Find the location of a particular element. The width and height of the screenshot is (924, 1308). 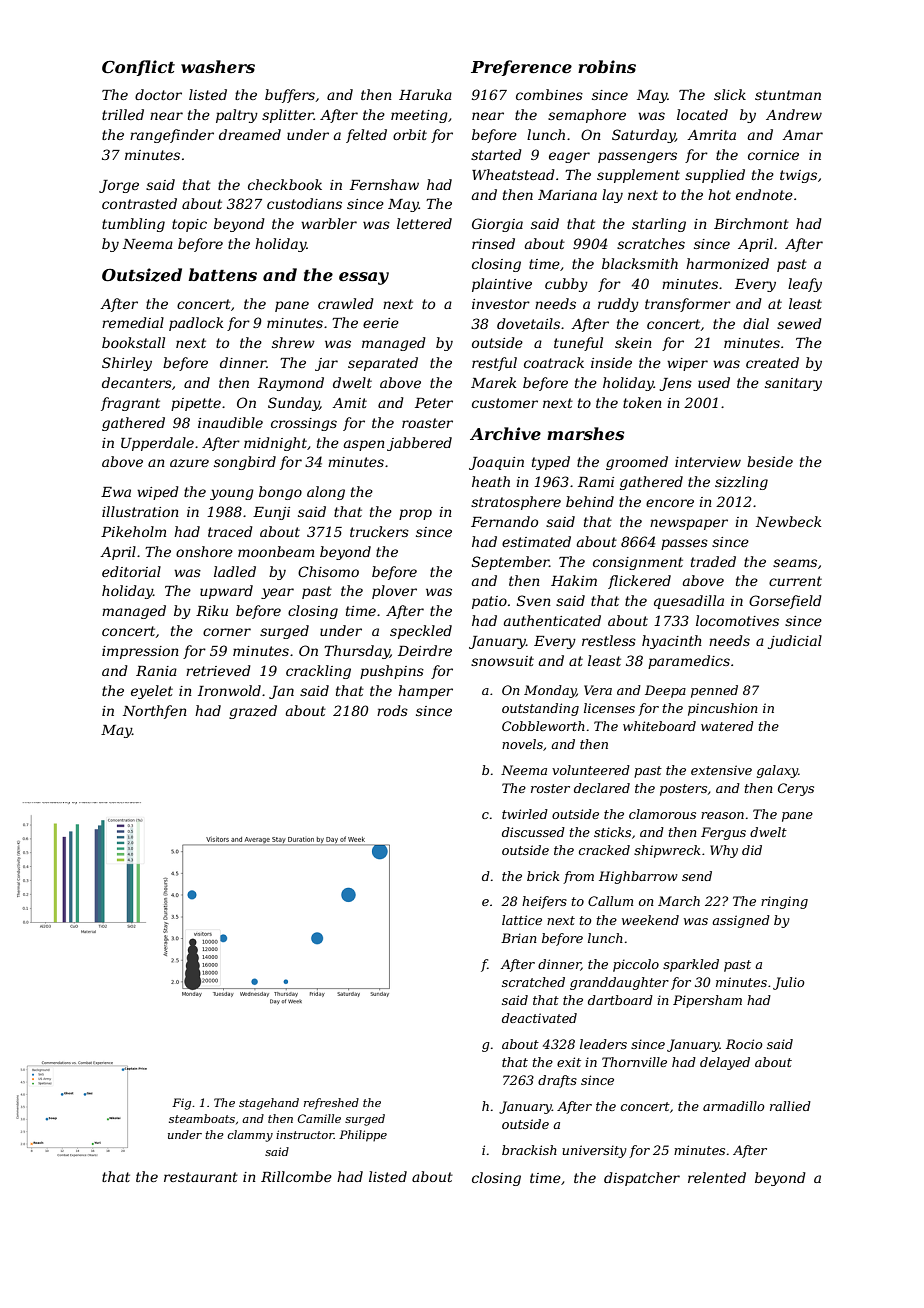

separated is located at coordinates (383, 364).
